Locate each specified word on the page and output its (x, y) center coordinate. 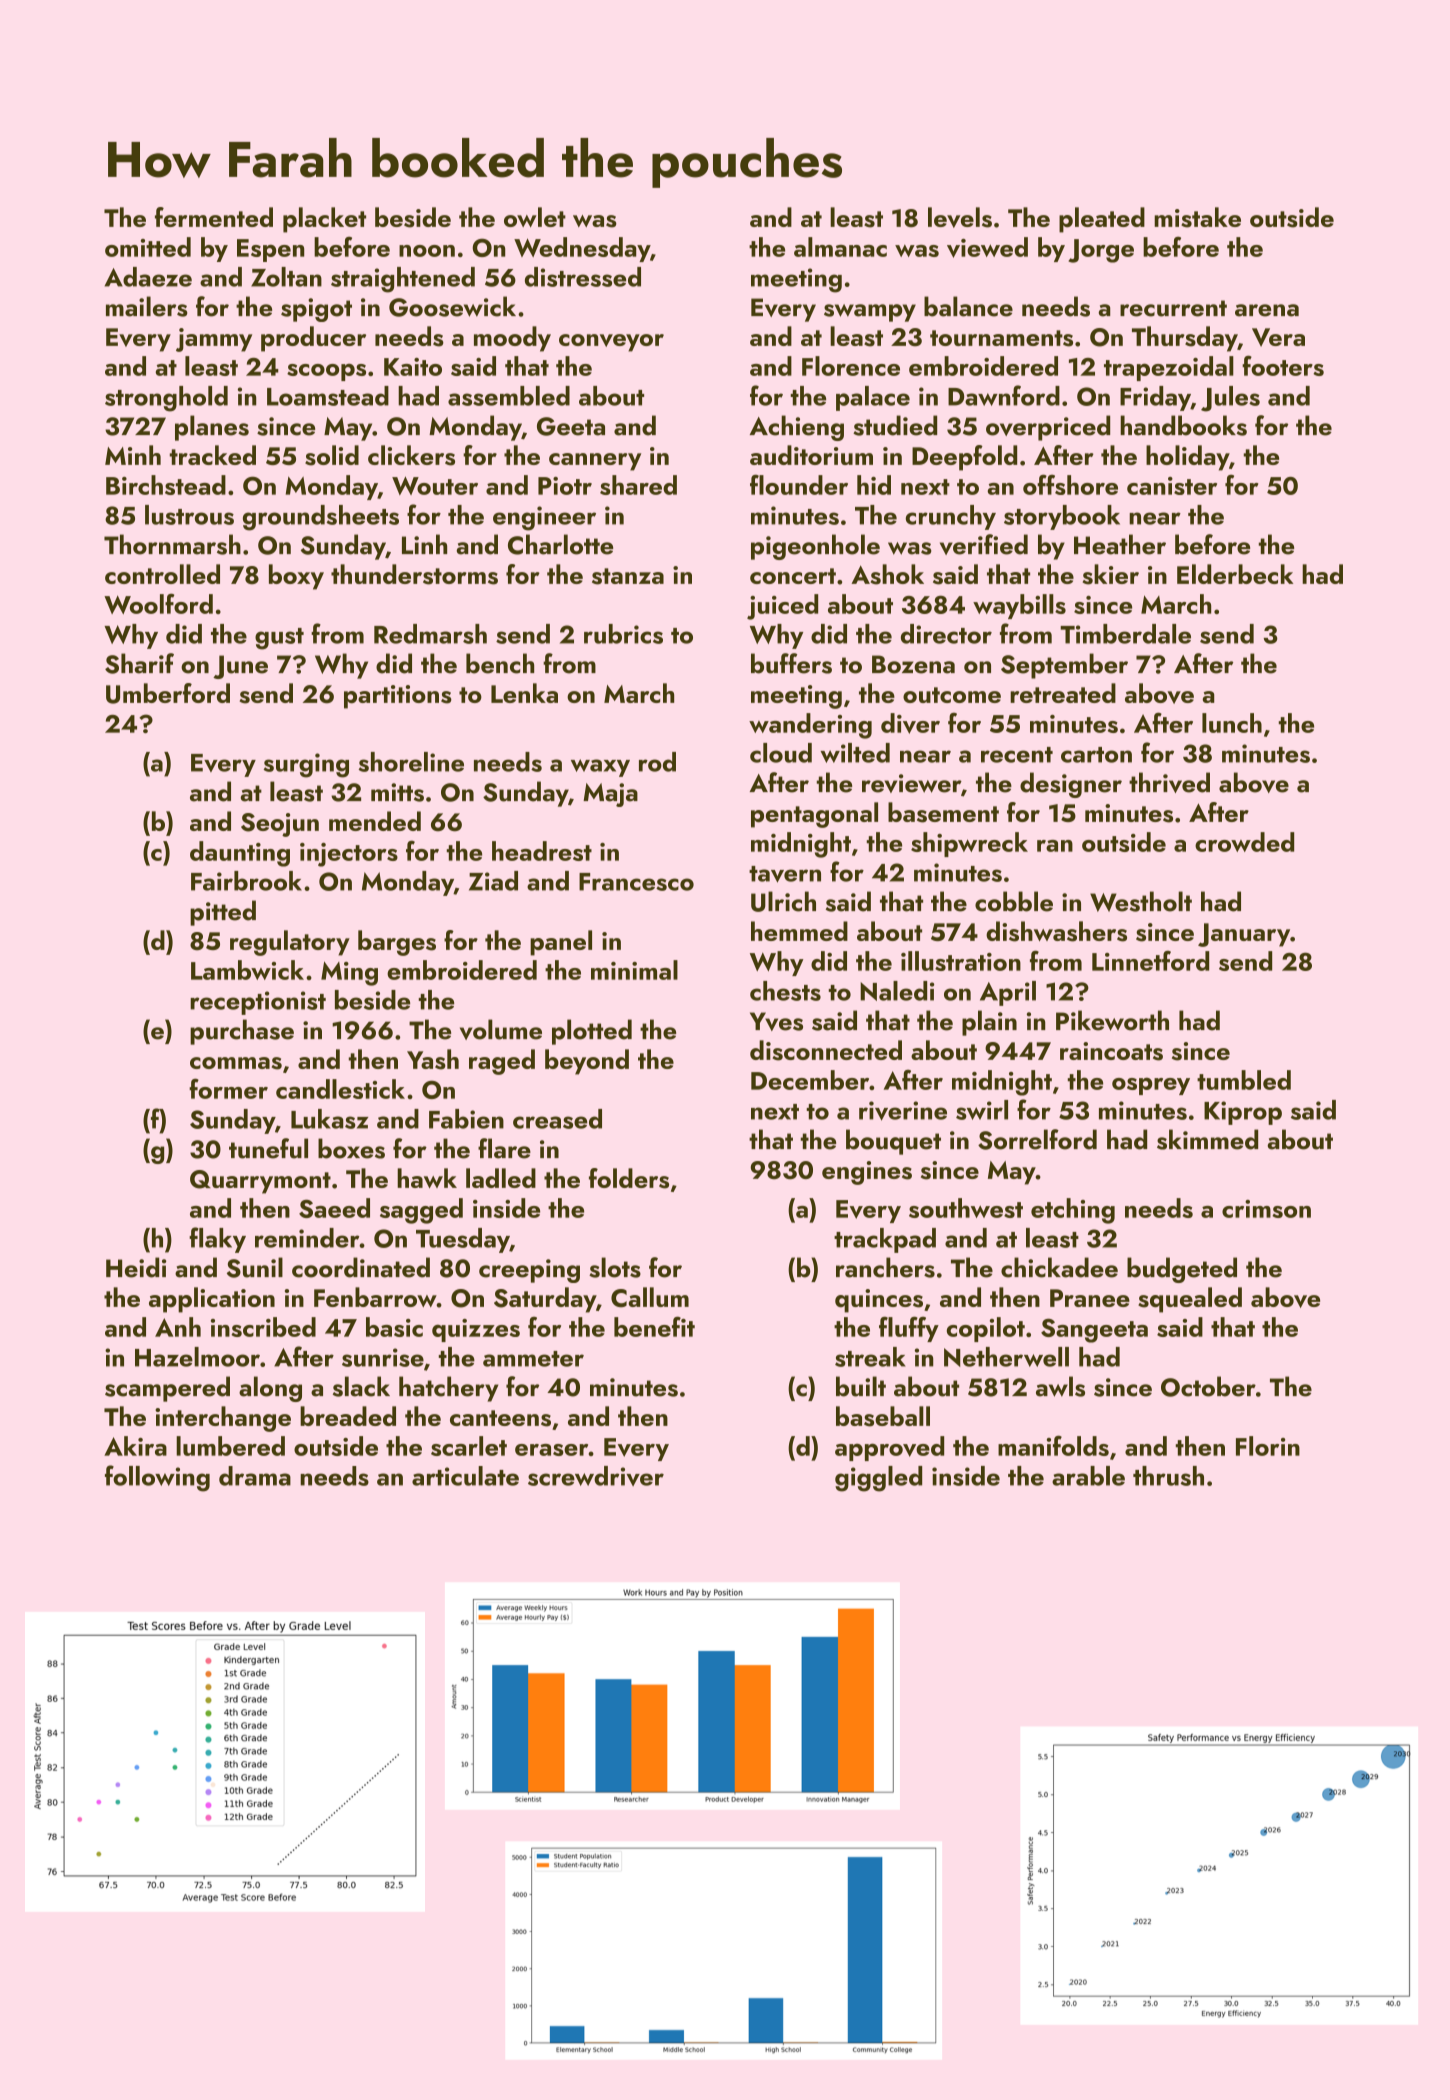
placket (324, 220)
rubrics (623, 634)
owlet (535, 217)
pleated (1102, 220)
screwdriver (596, 1476)
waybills (1019, 606)
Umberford (168, 693)
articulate (465, 1476)
